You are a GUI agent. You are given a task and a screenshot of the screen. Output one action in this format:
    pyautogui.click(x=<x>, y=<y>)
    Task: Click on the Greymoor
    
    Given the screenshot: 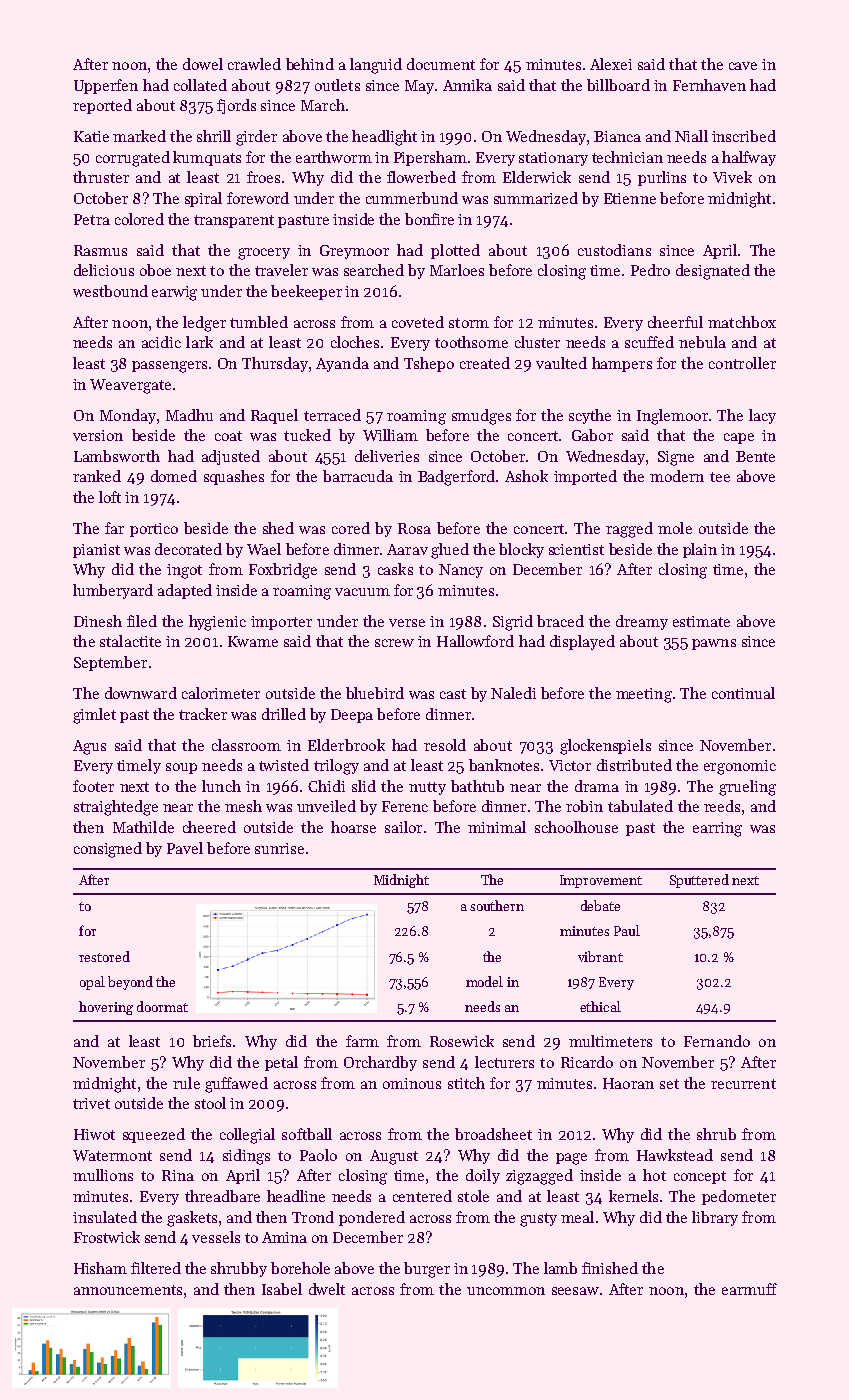 What is the action you would take?
    pyautogui.click(x=354, y=252)
